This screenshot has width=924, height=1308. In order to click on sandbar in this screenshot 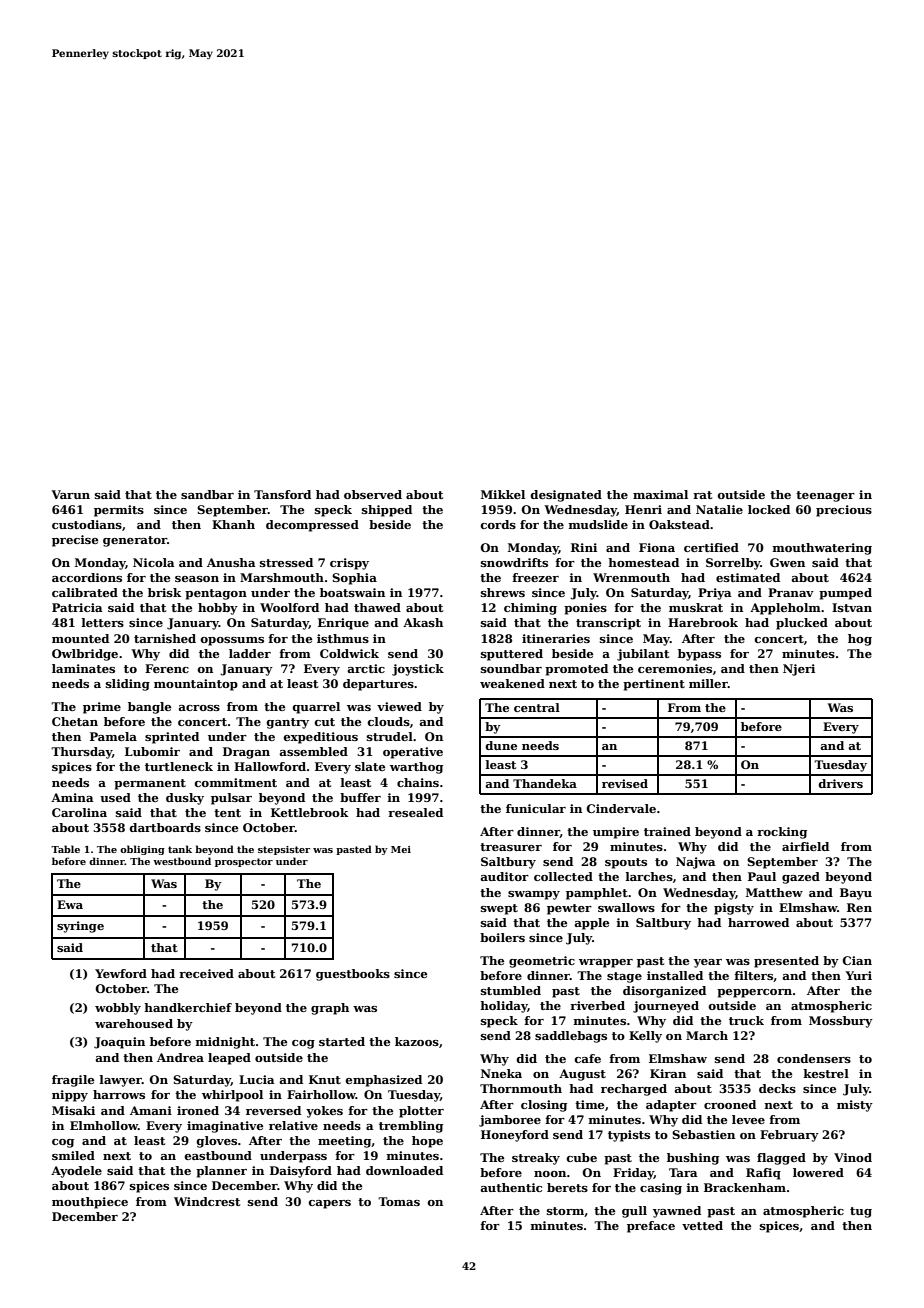, I will do `click(207, 494)`.
